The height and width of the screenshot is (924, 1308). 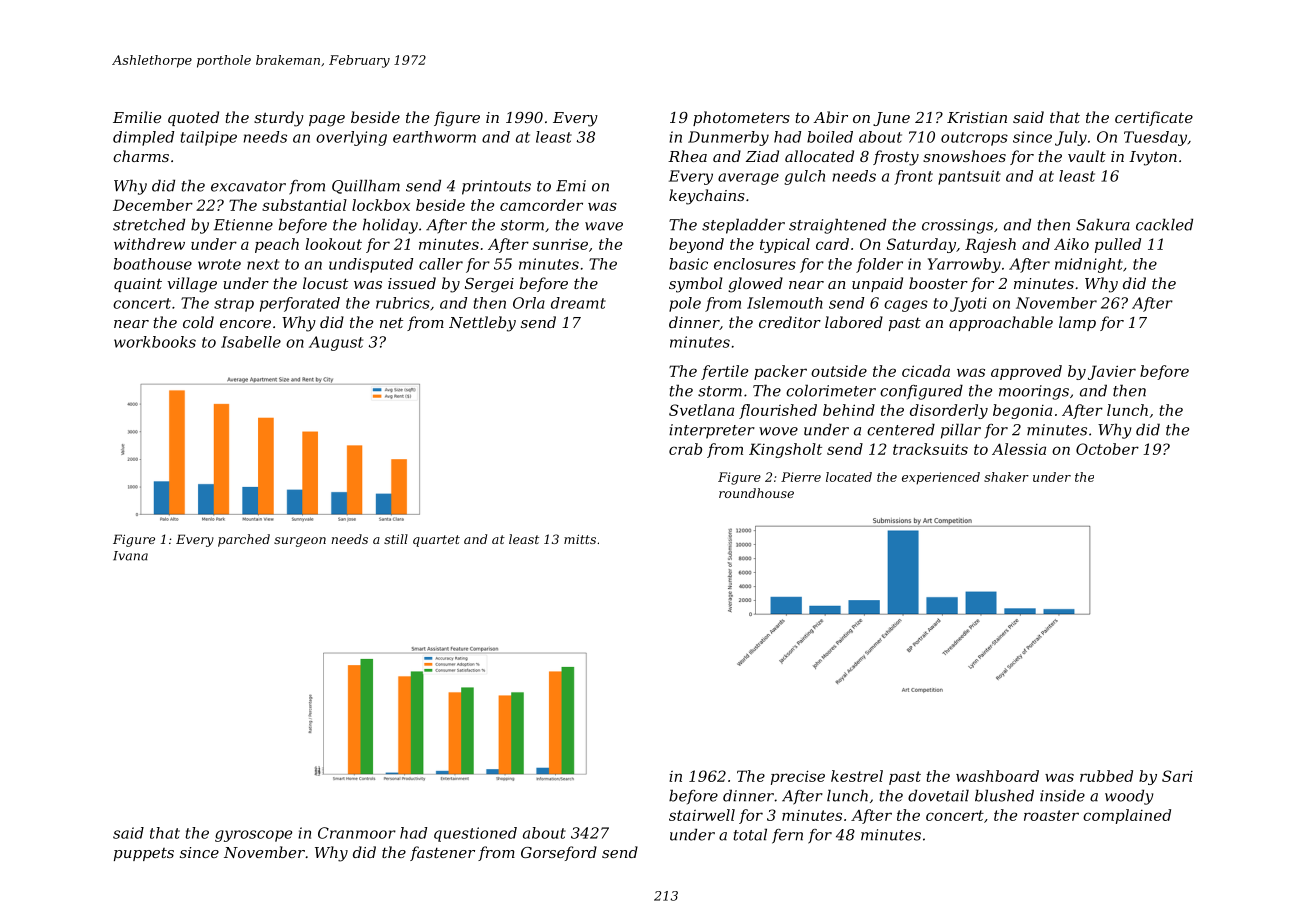 I want to click on complained, so click(x=1127, y=816).
